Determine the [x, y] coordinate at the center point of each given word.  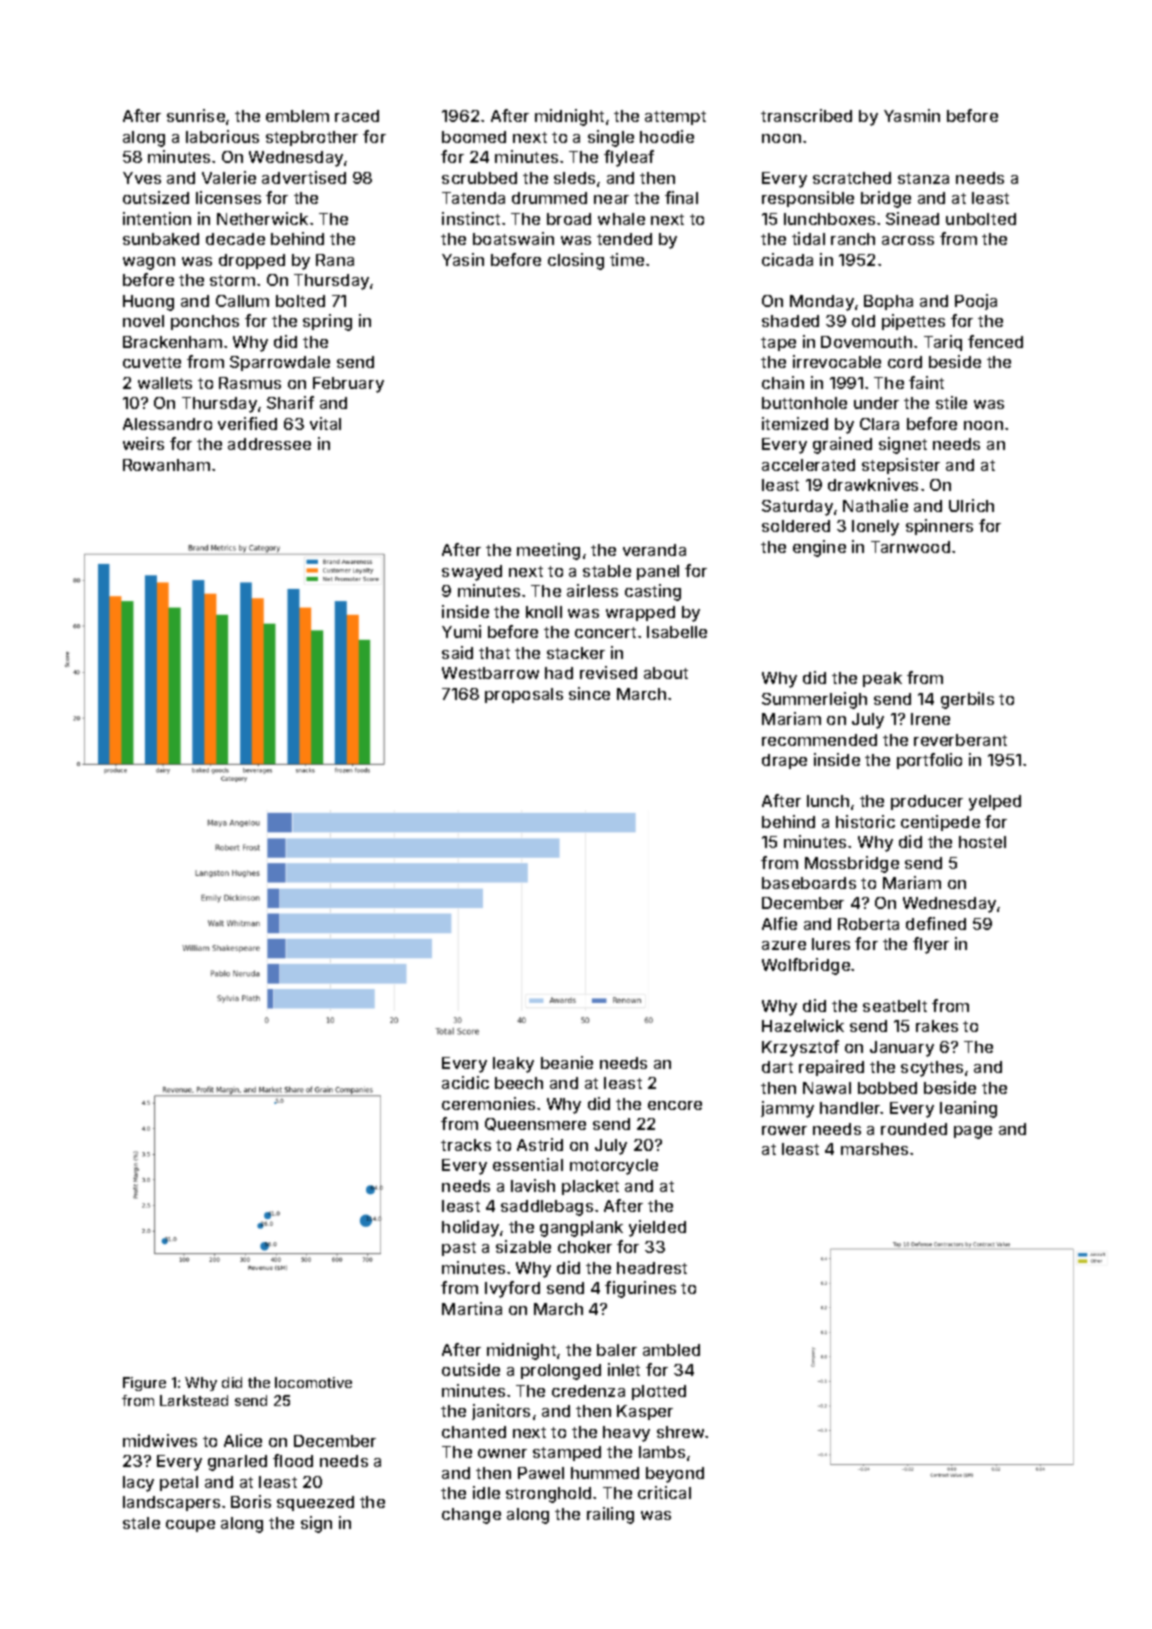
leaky [513, 1065]
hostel [982, 842]
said [457, 652]
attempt [675, 118]
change [471, 1516]
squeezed [315, 1503]
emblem [297, 116]
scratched [852, 178]
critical [664, 1492]
